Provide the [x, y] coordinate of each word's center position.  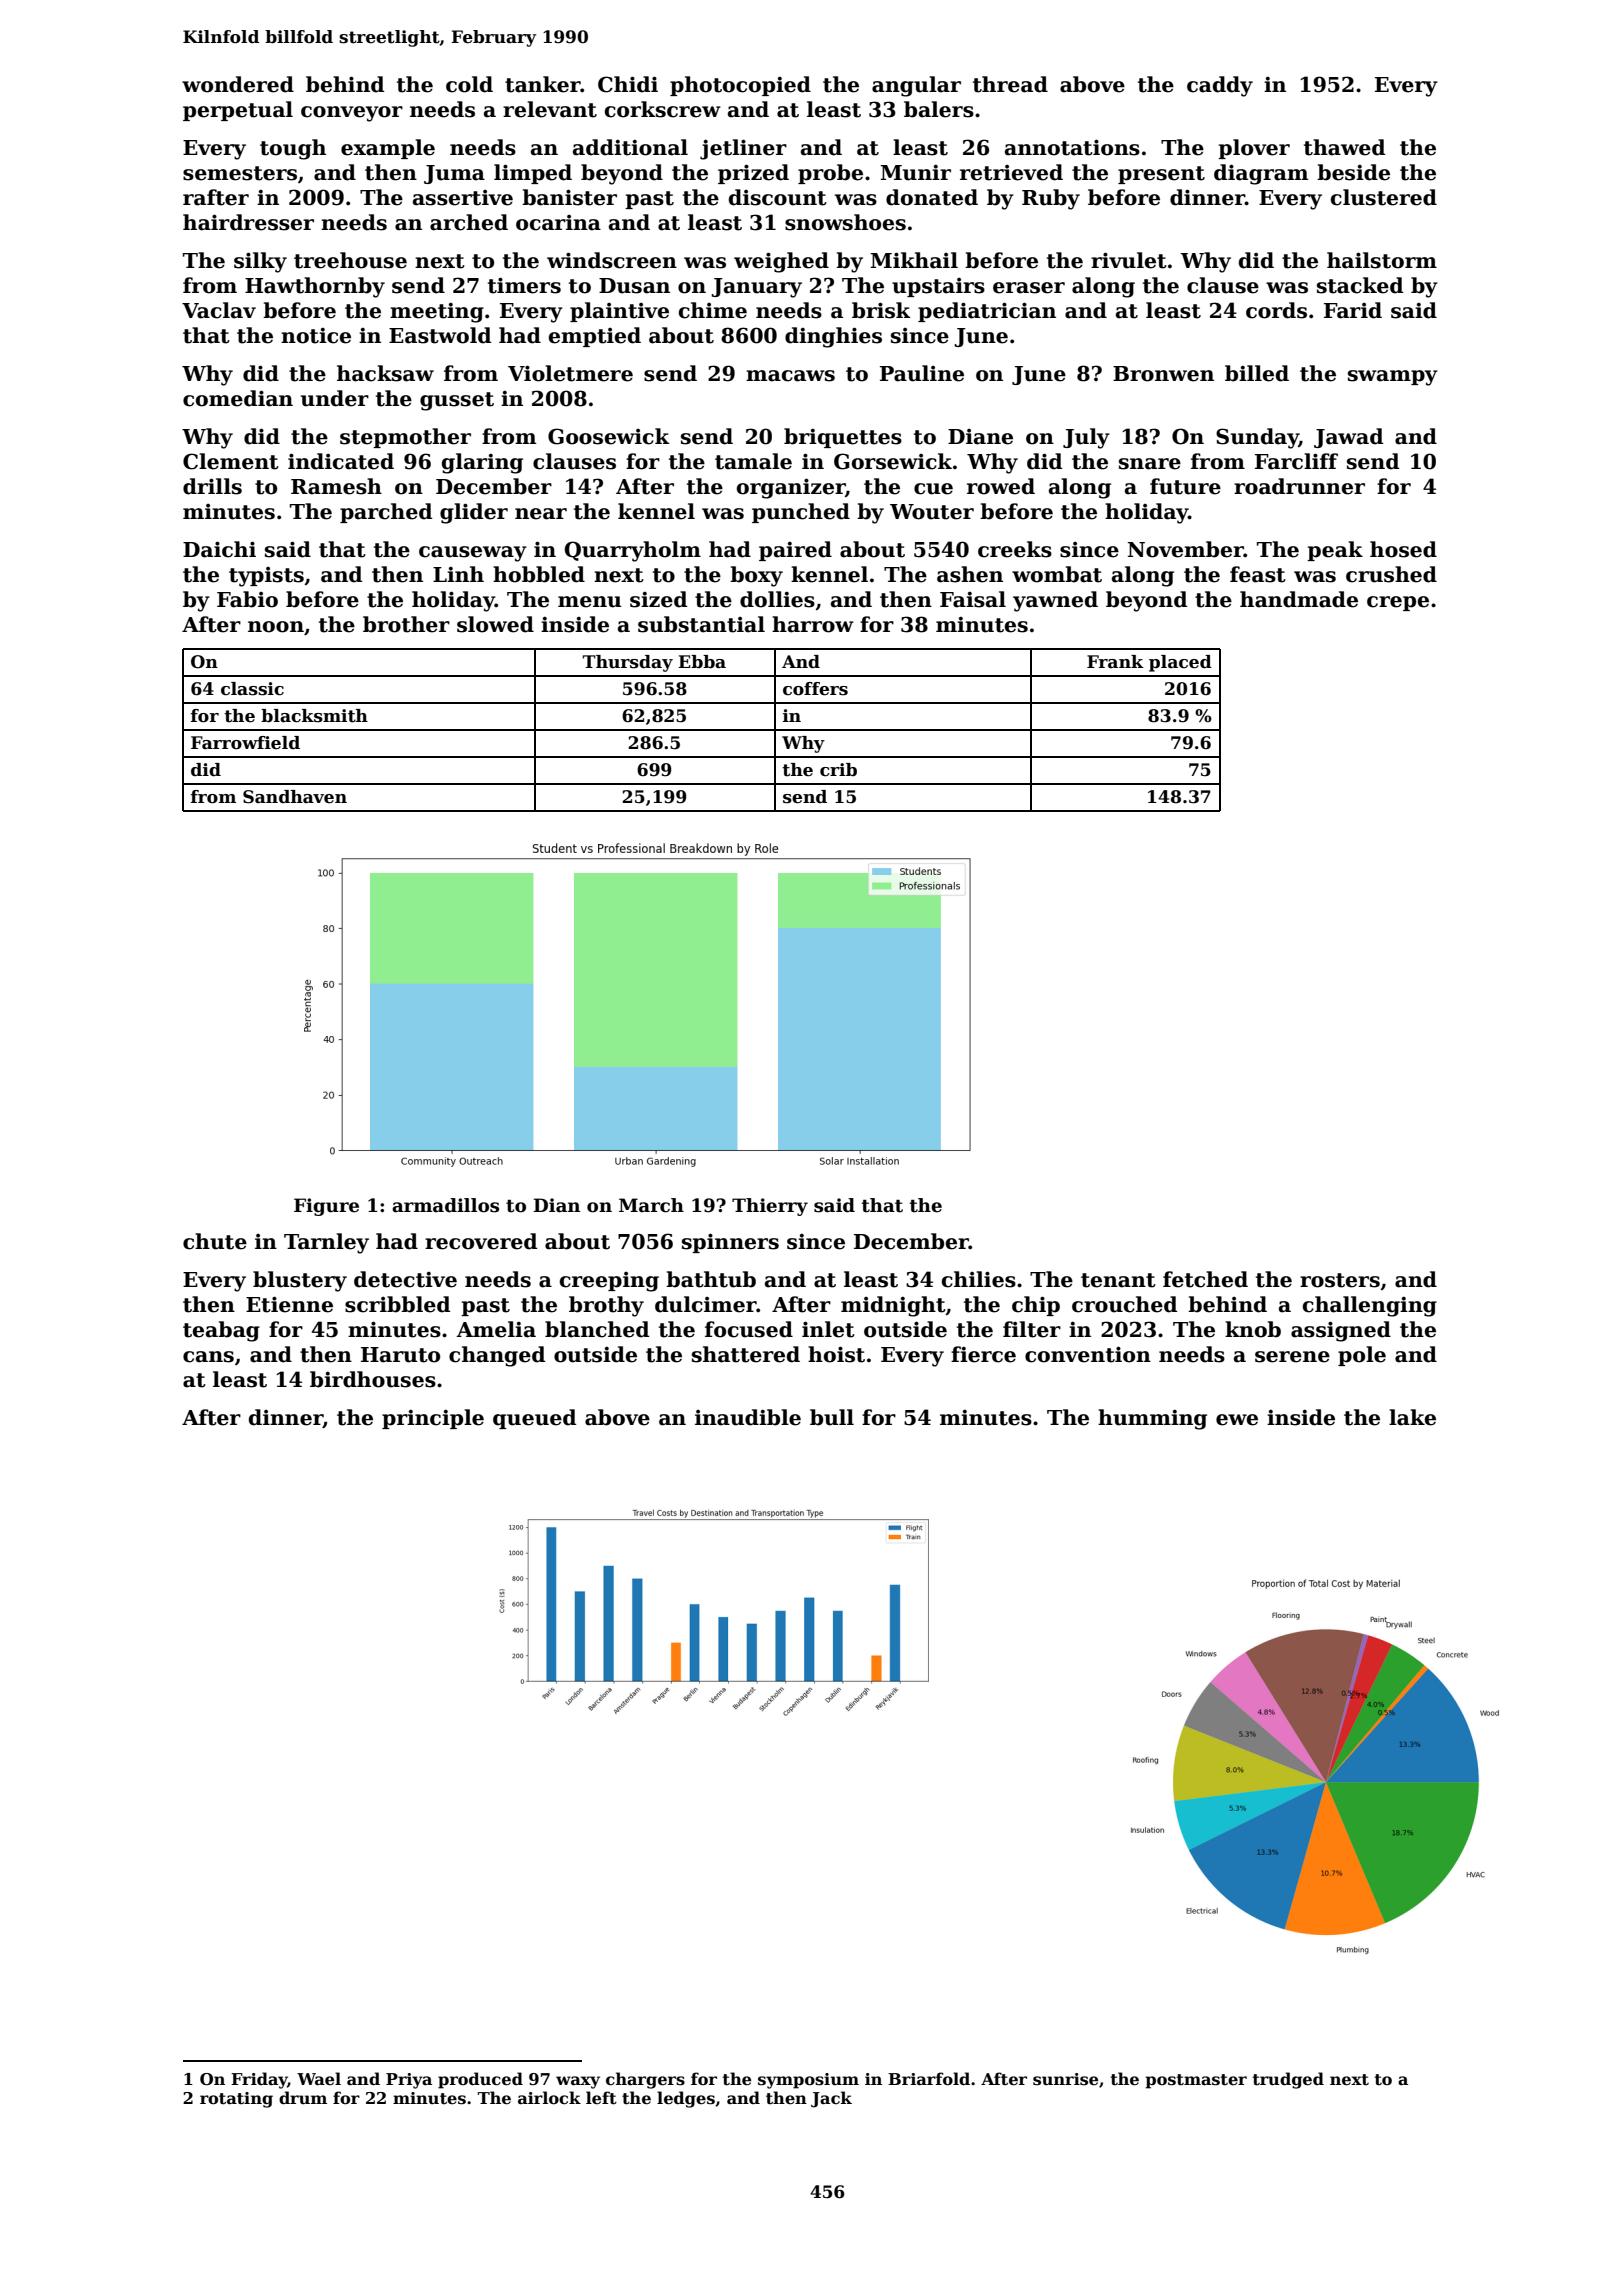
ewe [1237, 1420]
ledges [686, 2099]
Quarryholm [633, 551]
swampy [1393, 378]
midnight [893, 1306]
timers [524, 285]
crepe [1398, 603]
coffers [815, 689]
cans [208, 1357]
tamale [753, 461]
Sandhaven [295, 797]
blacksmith [314, 716]
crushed [1391, 574]
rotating [236, 2100]
